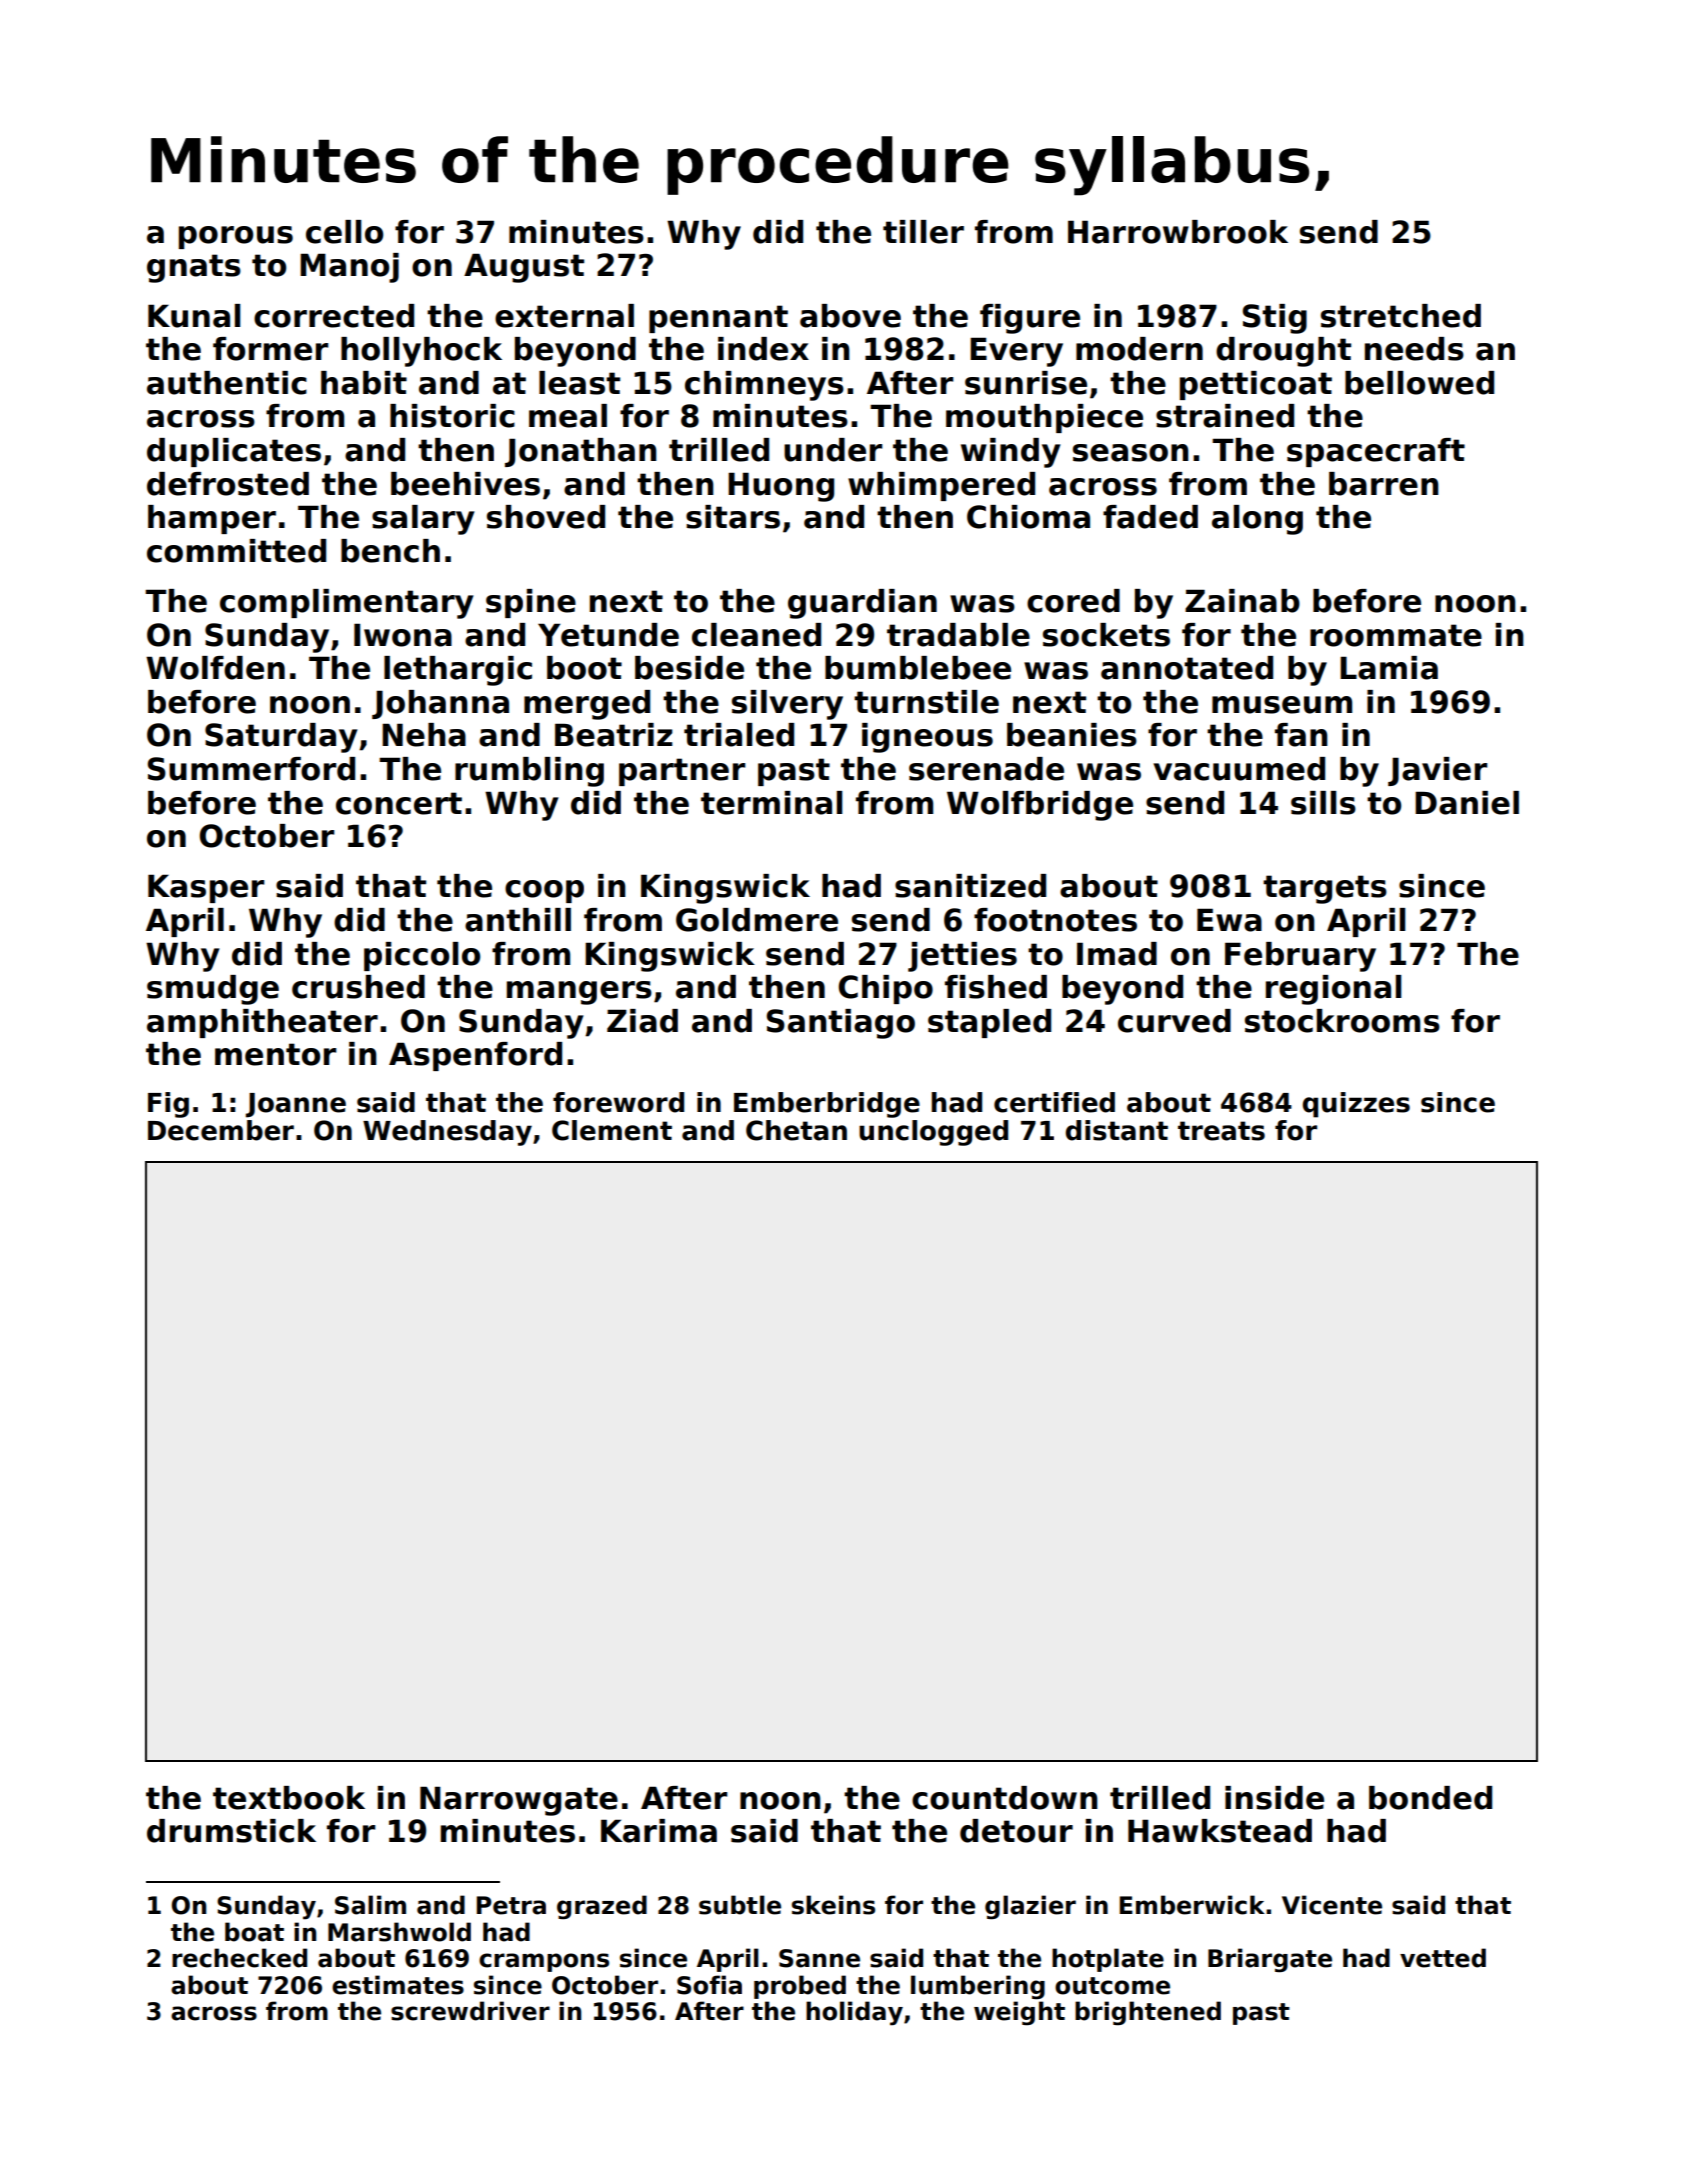 The height and width of the document is (2178, 1683). Describe the element at coordinates (470, 2011) in the document. I see `screwdriver` at that location.
